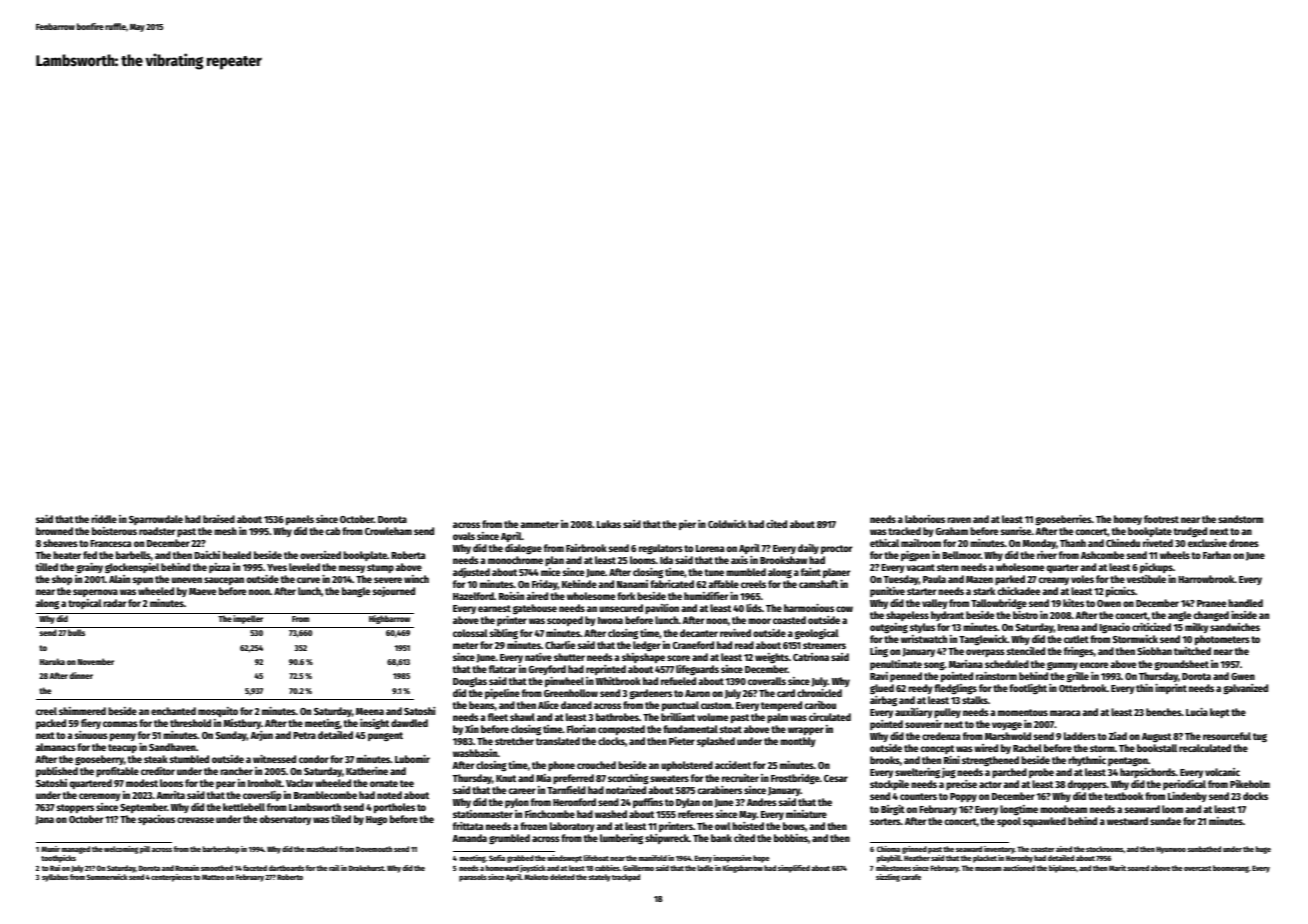  Describe the element at coordinates (739, 560) in the page. I see `axis` at that location.
